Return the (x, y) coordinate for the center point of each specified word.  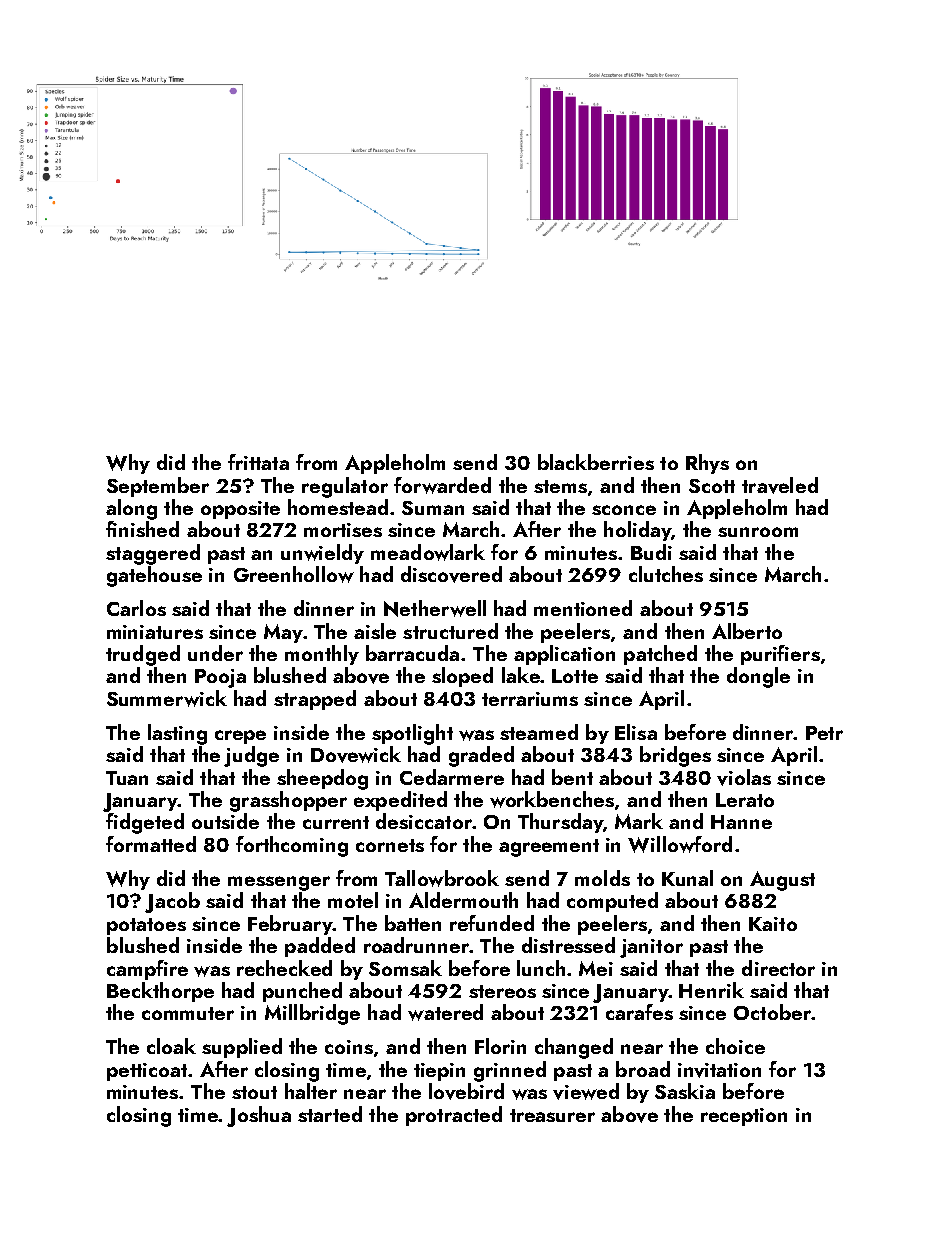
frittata (258, 462)
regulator (345, 487)
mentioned (583, 608)
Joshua (259, 1116)
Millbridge (312, 1014)
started (330, 1114)
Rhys (707, 464)
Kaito (773, 924)
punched (302, 992)
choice (735, 1046)
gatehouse (154, 576)
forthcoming (292, 846)
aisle (375, 631)
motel (353, 900)
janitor (651, 948)
